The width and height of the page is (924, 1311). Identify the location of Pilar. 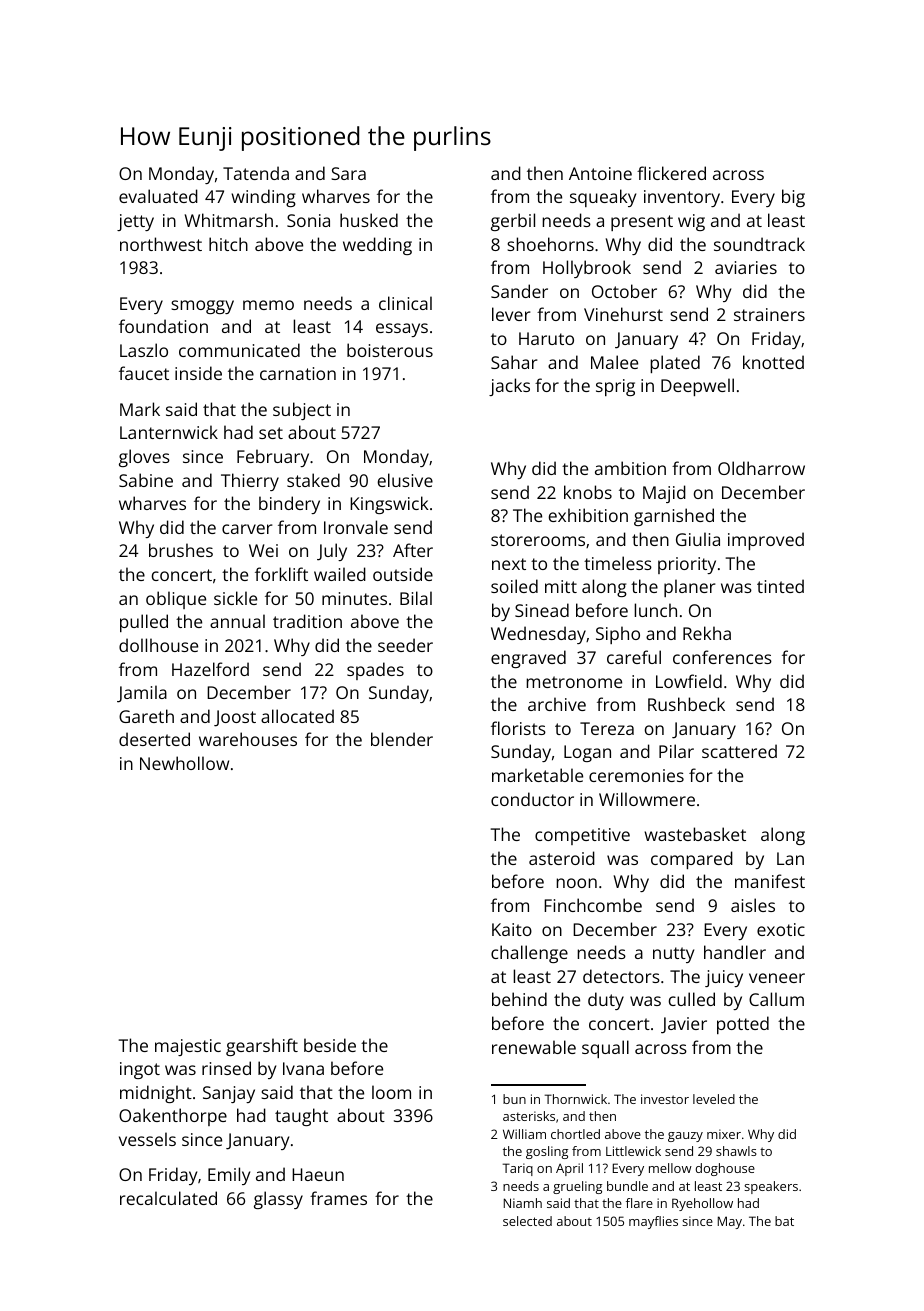
(676, 751).
